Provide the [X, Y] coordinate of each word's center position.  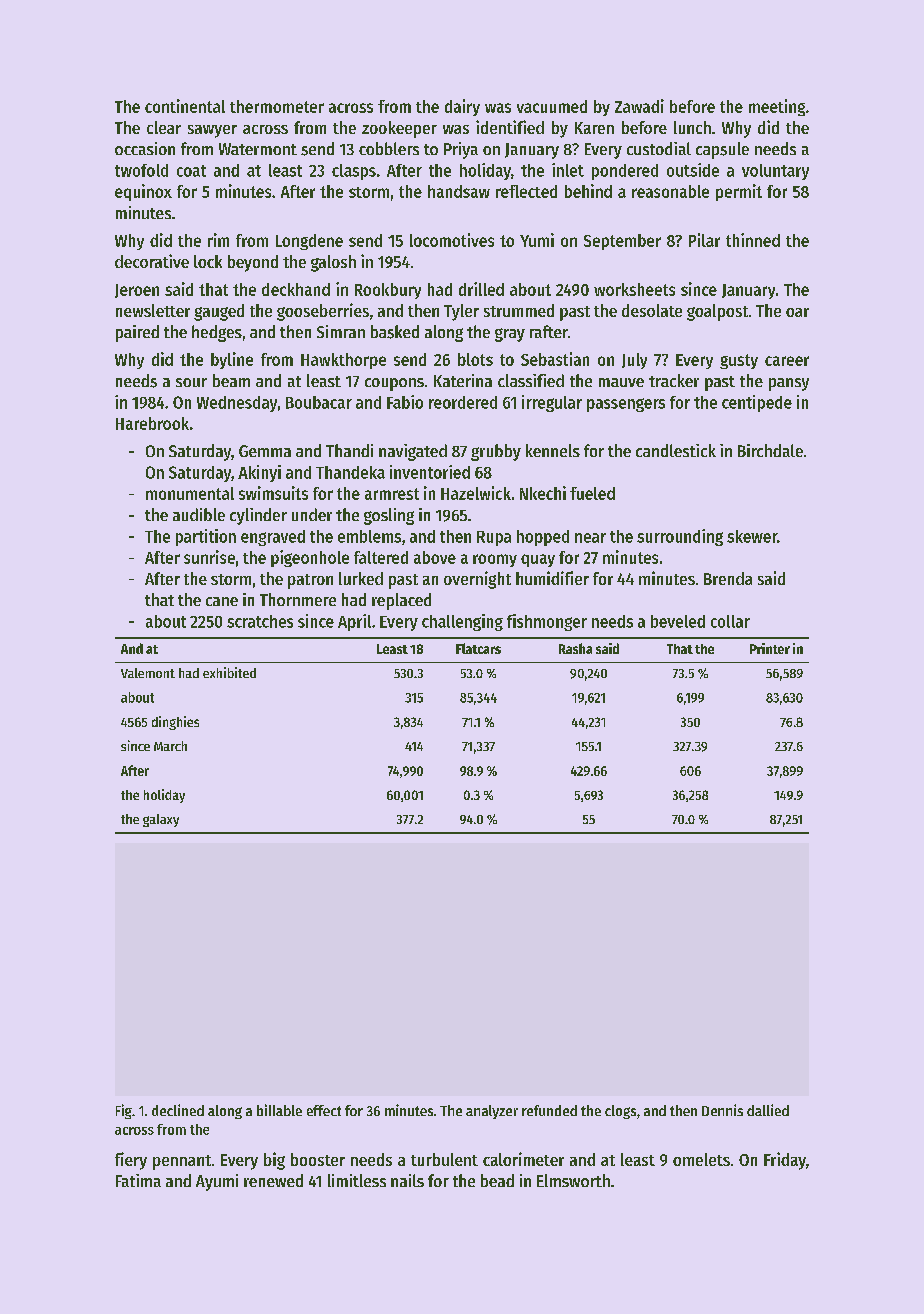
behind [588, 191]
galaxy [161, 820]
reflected [526, 191]
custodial [659, 148]
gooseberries [323, 312]
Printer [770, 648]
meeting [777, 107]
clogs [620, 1112]
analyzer [492, 1112]
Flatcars [478, 648]
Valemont [148, 673]
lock [208, 261]
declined [178, 1110]
